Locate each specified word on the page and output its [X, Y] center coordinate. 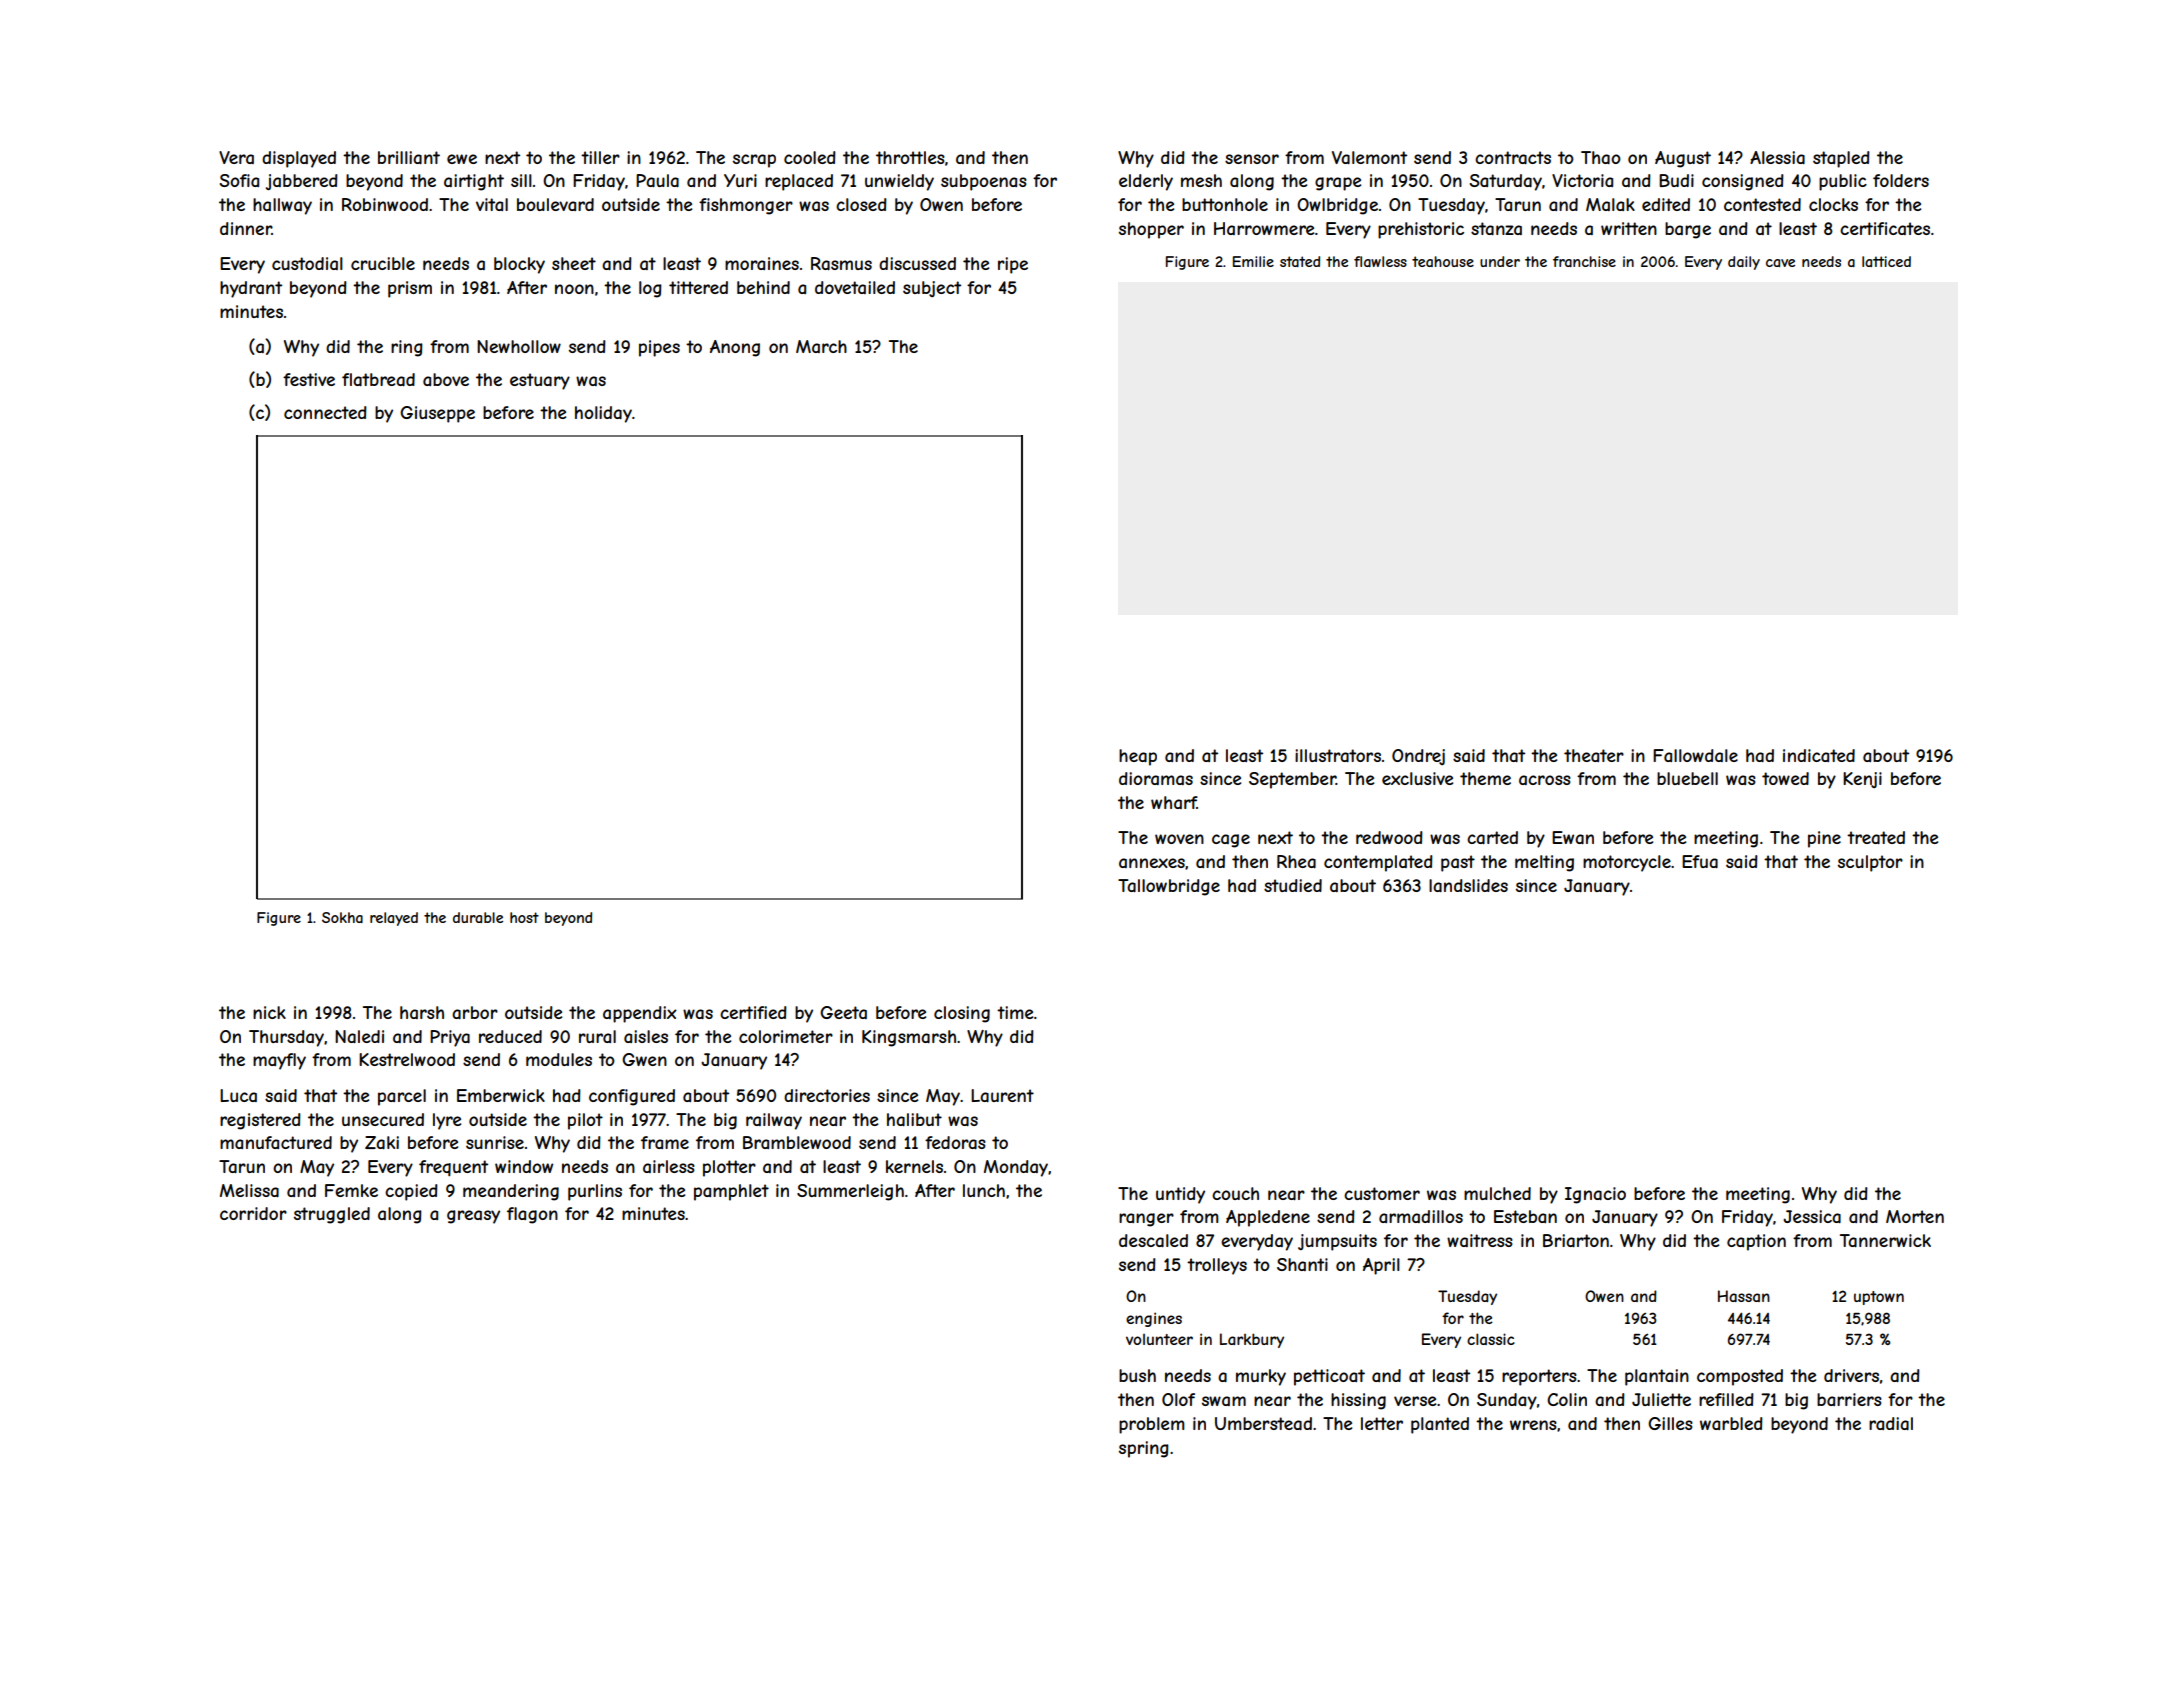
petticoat [1329, 1377]
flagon [532, 1215]
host [524, 917]
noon [574, 289]
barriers [1849, 1399]
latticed [1886, 261]
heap [1138, 757]
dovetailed [855, 287]
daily [1744, 263]
